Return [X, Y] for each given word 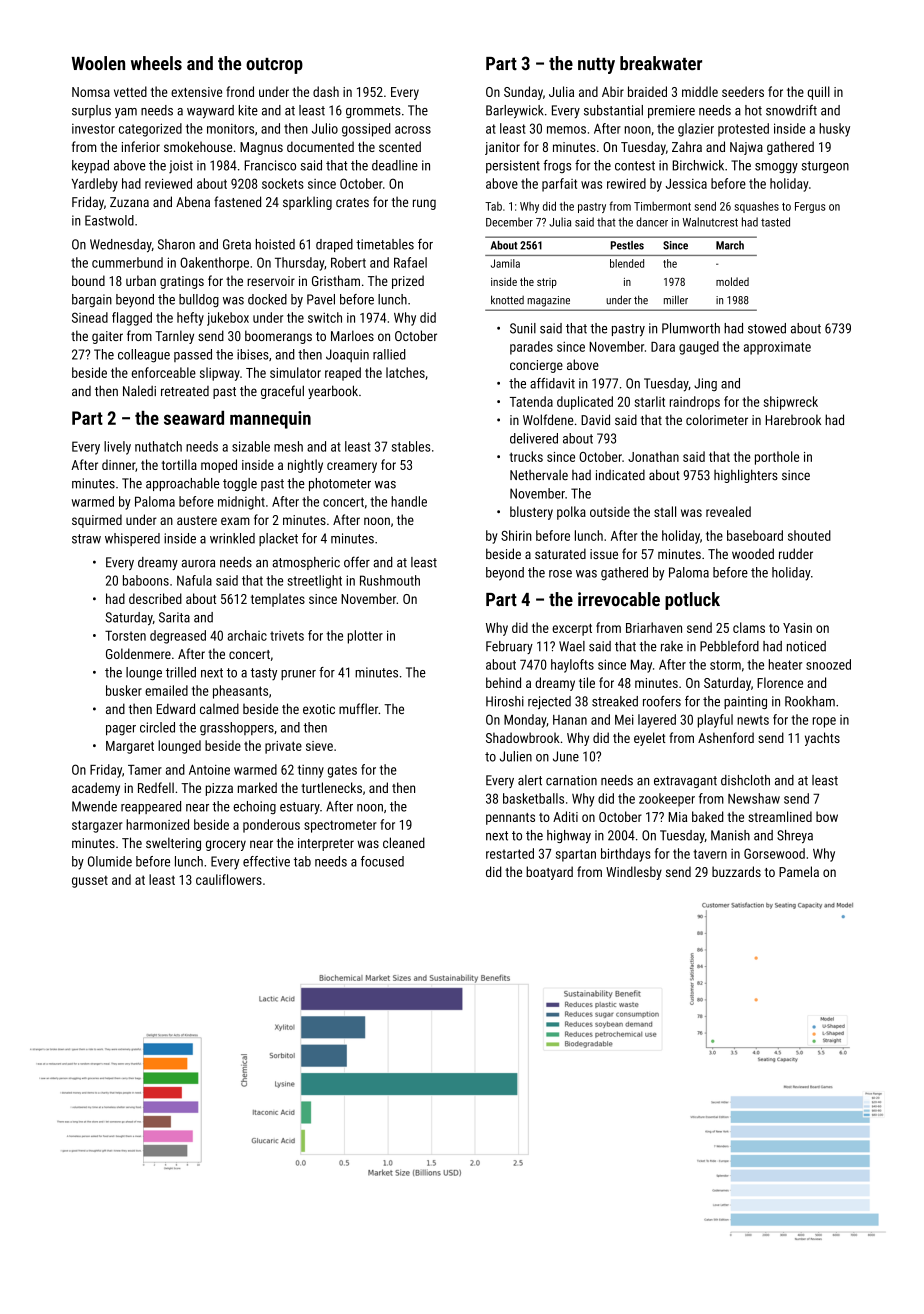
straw [86, 539]
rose [560, 574]
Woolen [98, 63]
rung [424, 204]
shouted [809, 535]
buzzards [736, 871]
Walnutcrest [710, 222]
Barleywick [515, 112]
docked [267, 299]
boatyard [549, 873]
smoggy [776, 168]
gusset [90, 881]
